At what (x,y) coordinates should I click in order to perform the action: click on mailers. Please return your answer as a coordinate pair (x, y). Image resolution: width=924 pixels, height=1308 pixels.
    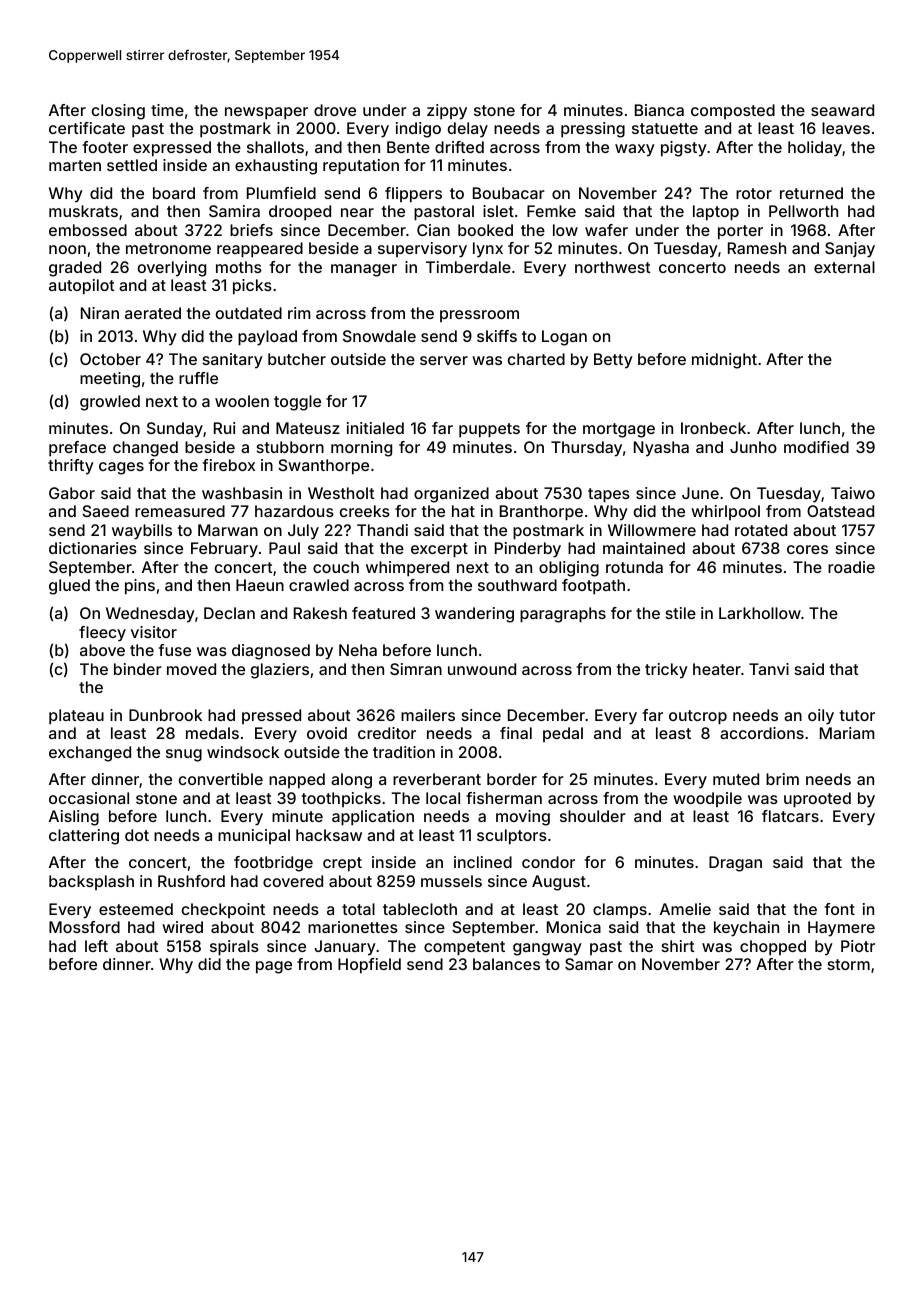
    Looking at the image, I should click on (428, 715).
